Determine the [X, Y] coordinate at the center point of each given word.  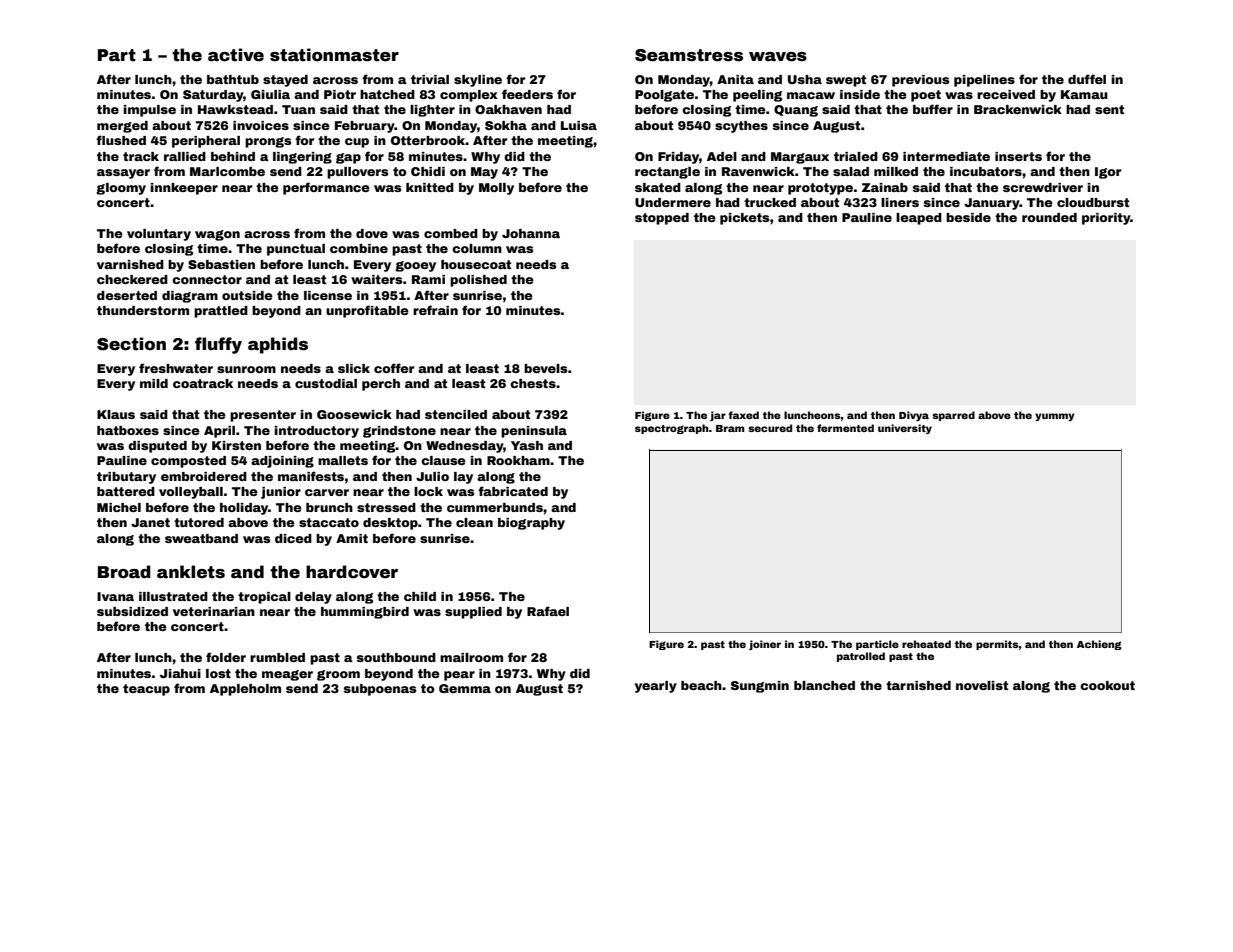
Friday [678, 158]
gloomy [121, 189]
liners [900, 202]
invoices [261, 125]
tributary [126, 478]
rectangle [667, 173]
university [905, 429]
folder [226, 657]
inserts [1018, 156]
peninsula [534, 432]
